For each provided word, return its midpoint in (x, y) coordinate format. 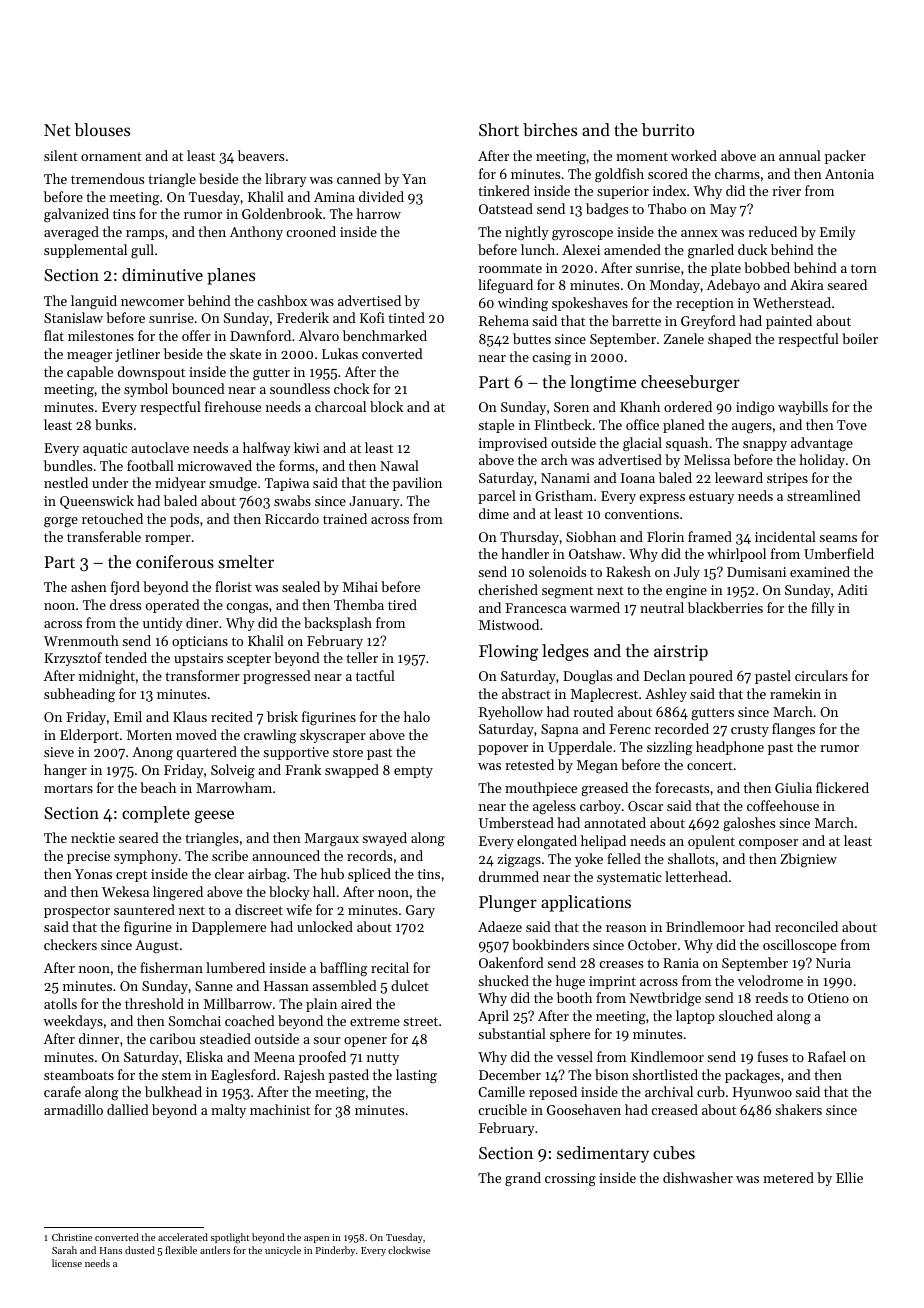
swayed (384, 839)
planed (684, 426)
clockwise (409, 1250)
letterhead (696, 876)
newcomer (152, 302)
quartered (207, 753)
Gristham (564, 495)
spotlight (230, 1238)
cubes (674, 1152)
